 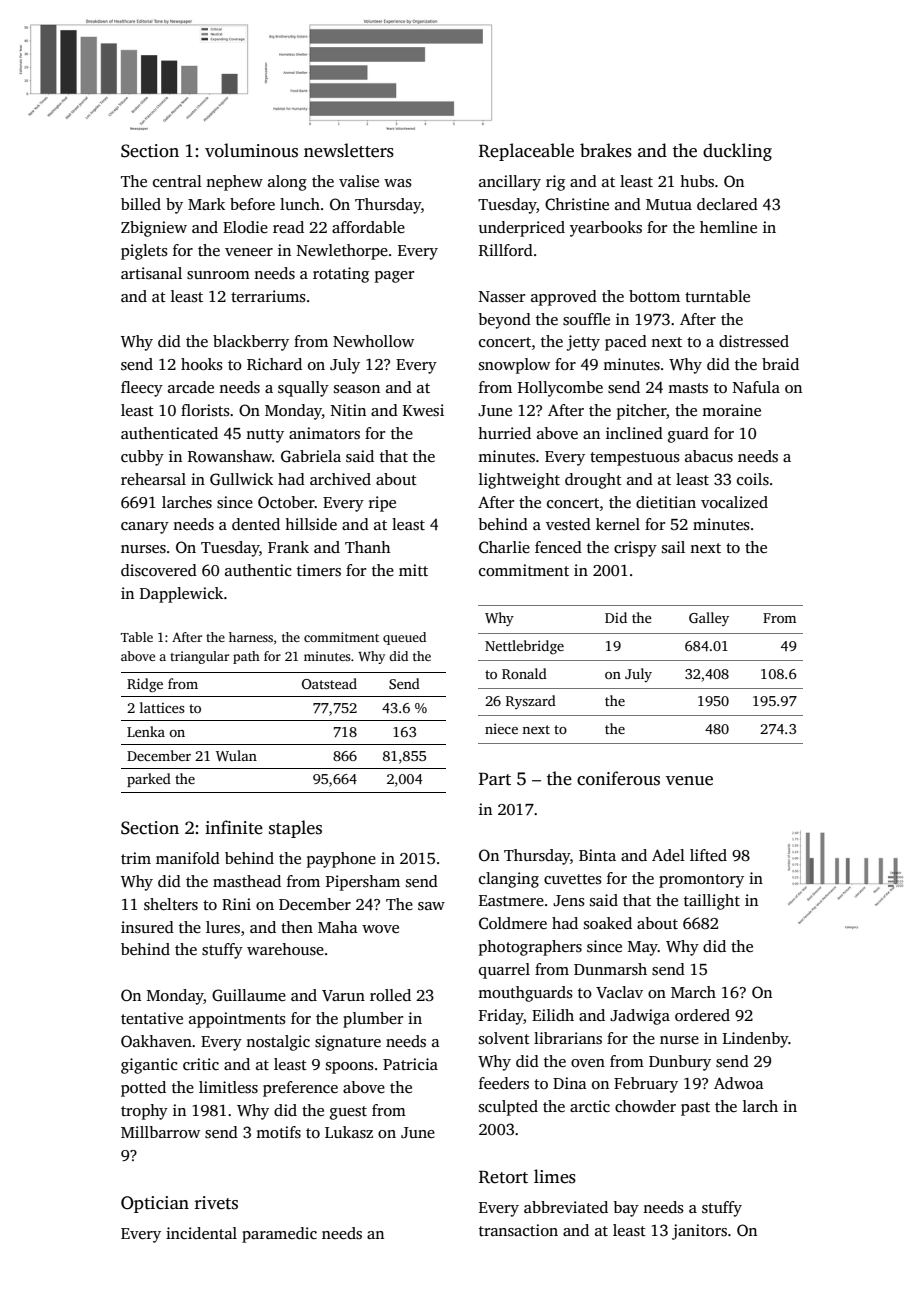 What do you see at coordinates (300, 1089) in the image?
I see `preference` at bounding box center [300, 1089].
